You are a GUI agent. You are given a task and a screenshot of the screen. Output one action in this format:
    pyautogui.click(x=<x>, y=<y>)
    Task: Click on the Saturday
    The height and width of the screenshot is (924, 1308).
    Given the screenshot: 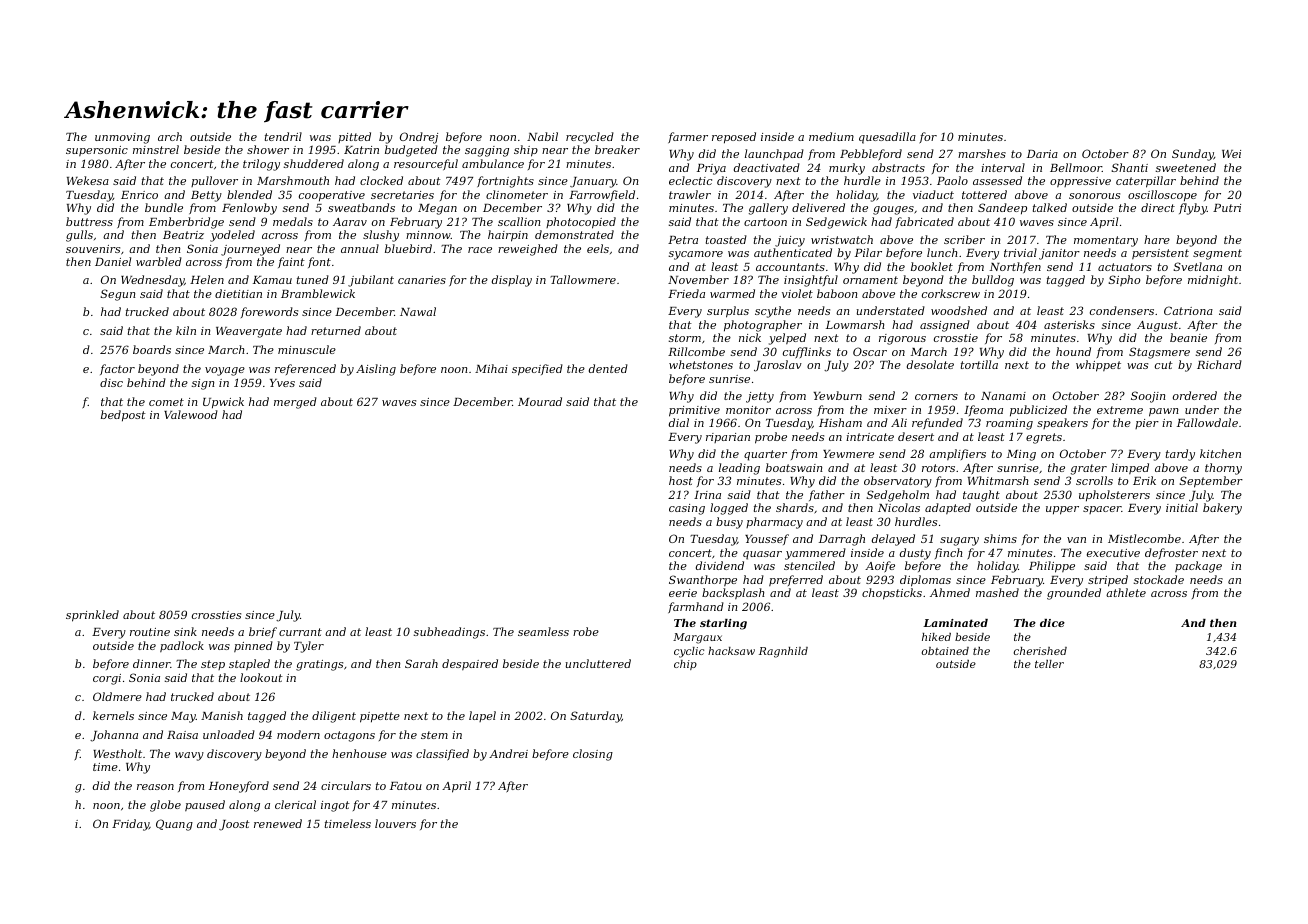 What is the action you would take?
    pyautogui.click(x=596, y=717)
